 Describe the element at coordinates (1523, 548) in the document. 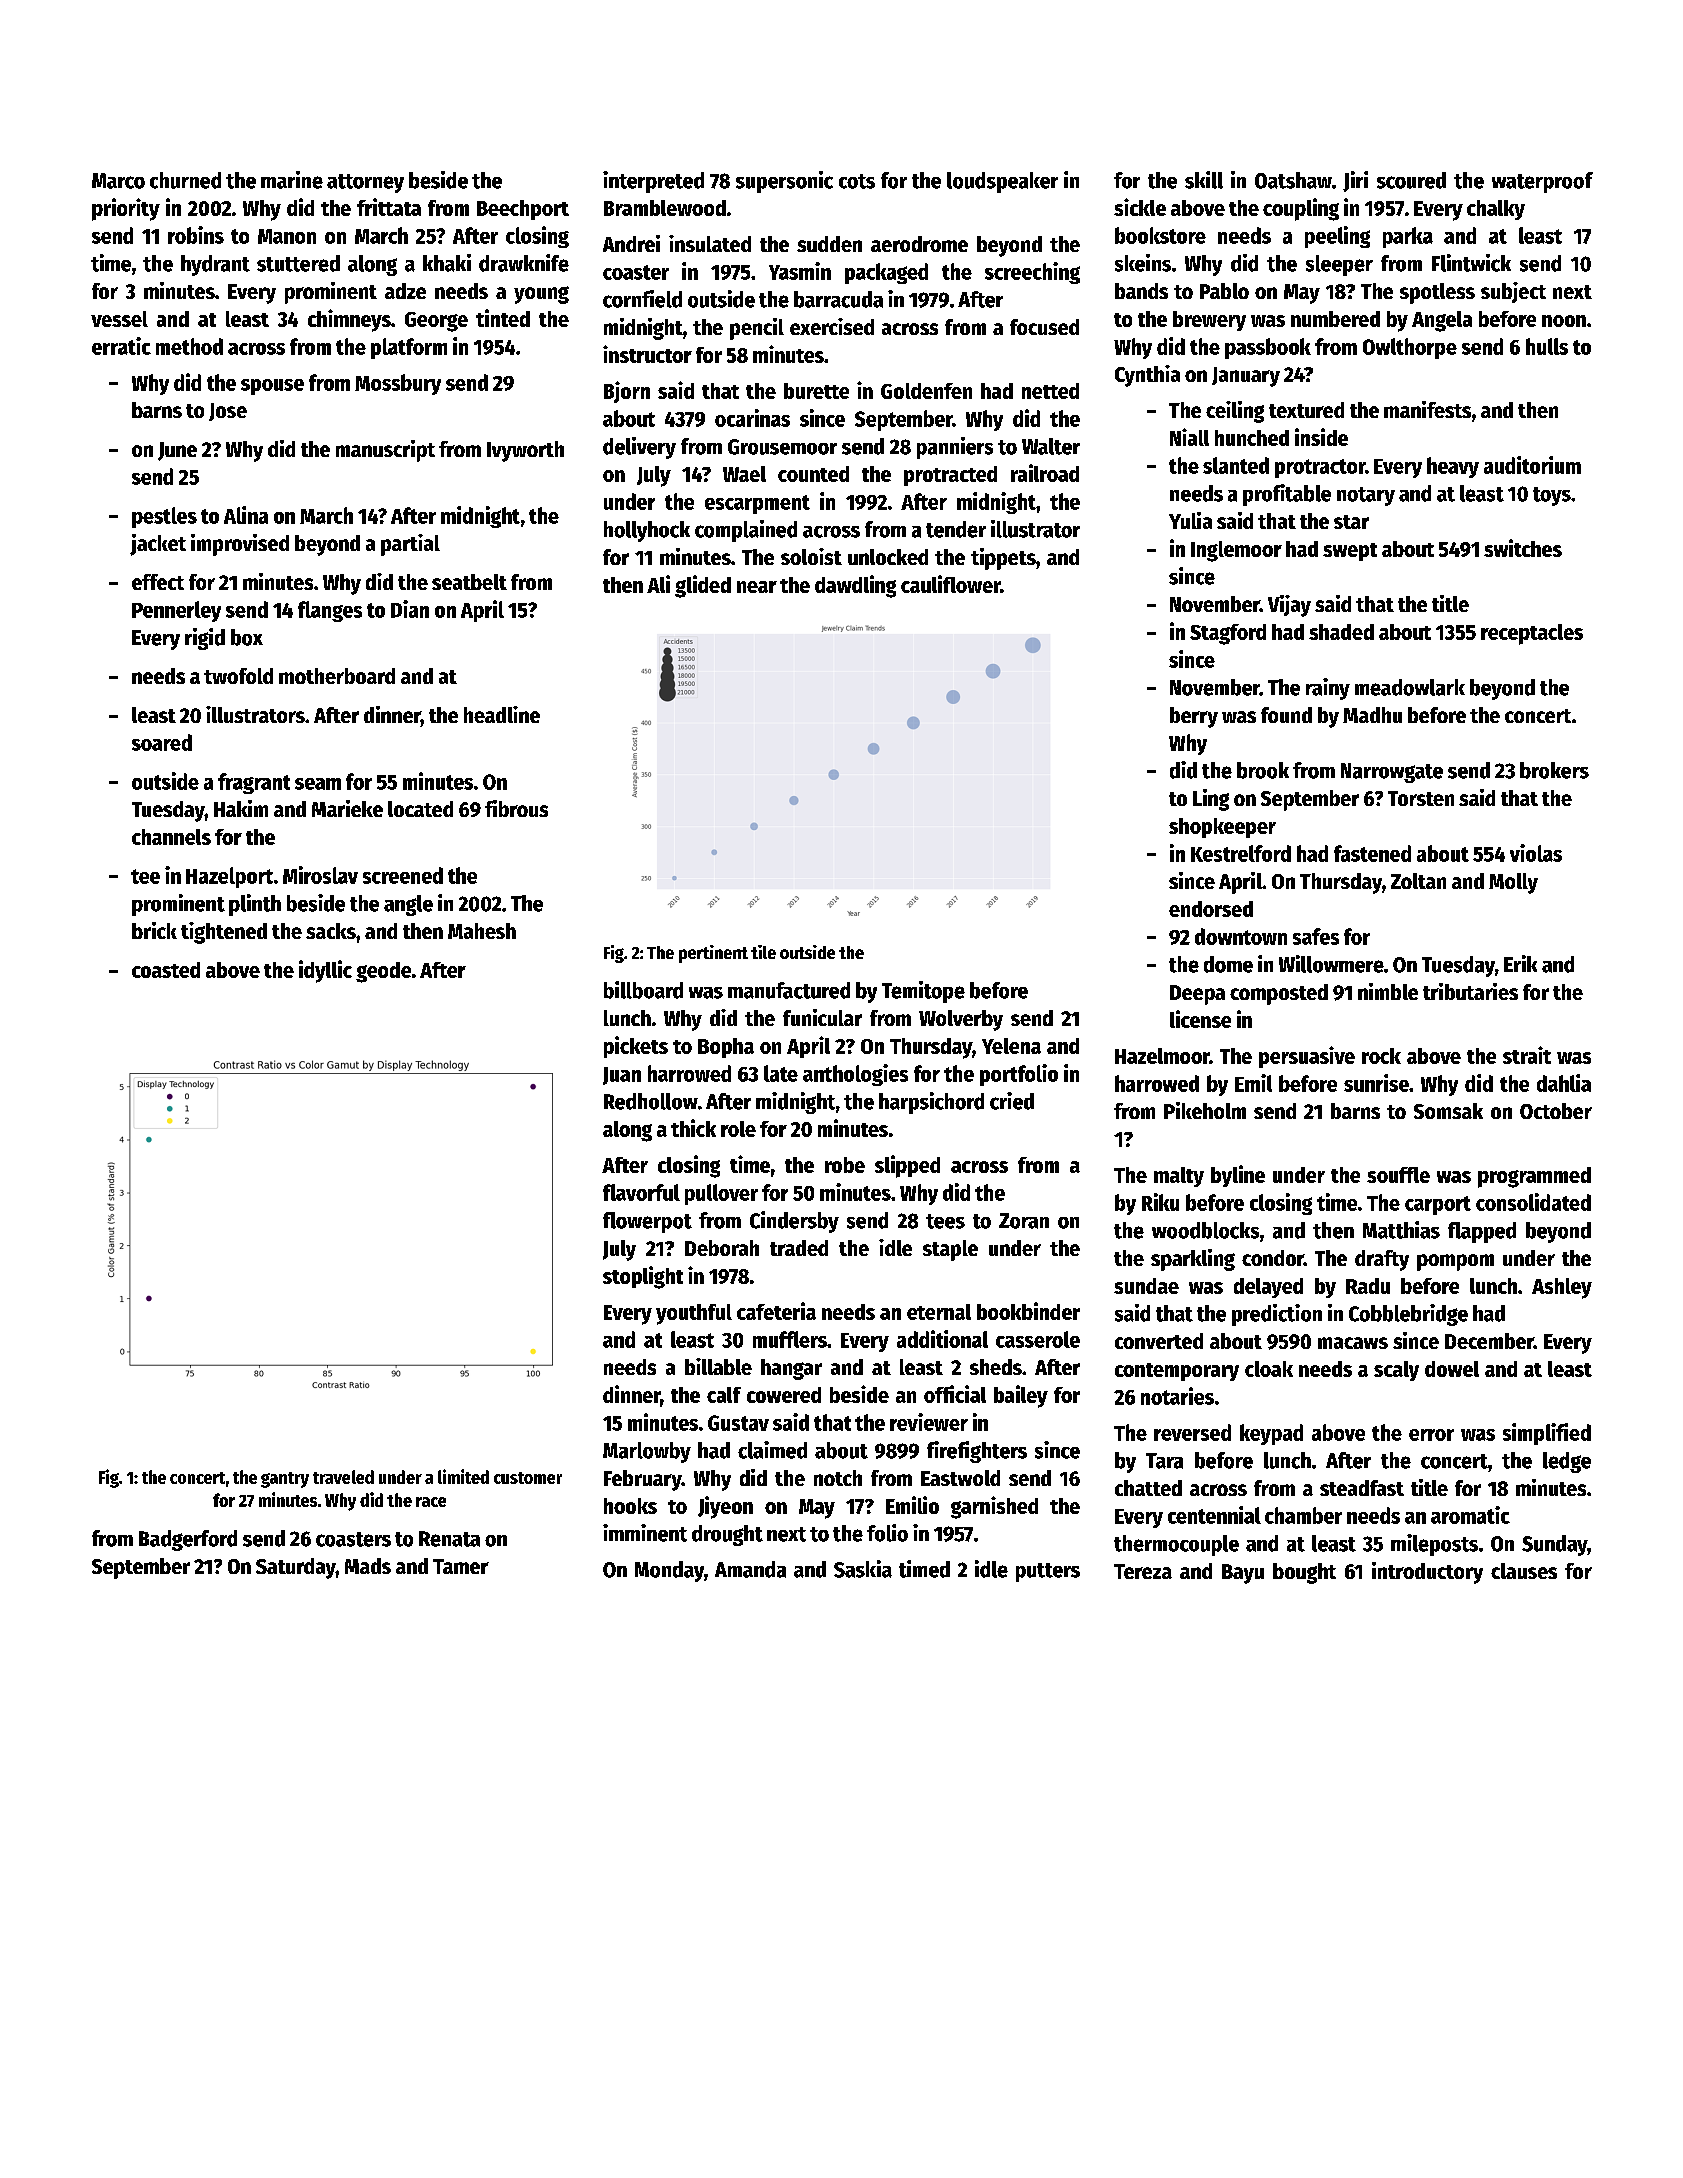

I see `switches` at that location.
